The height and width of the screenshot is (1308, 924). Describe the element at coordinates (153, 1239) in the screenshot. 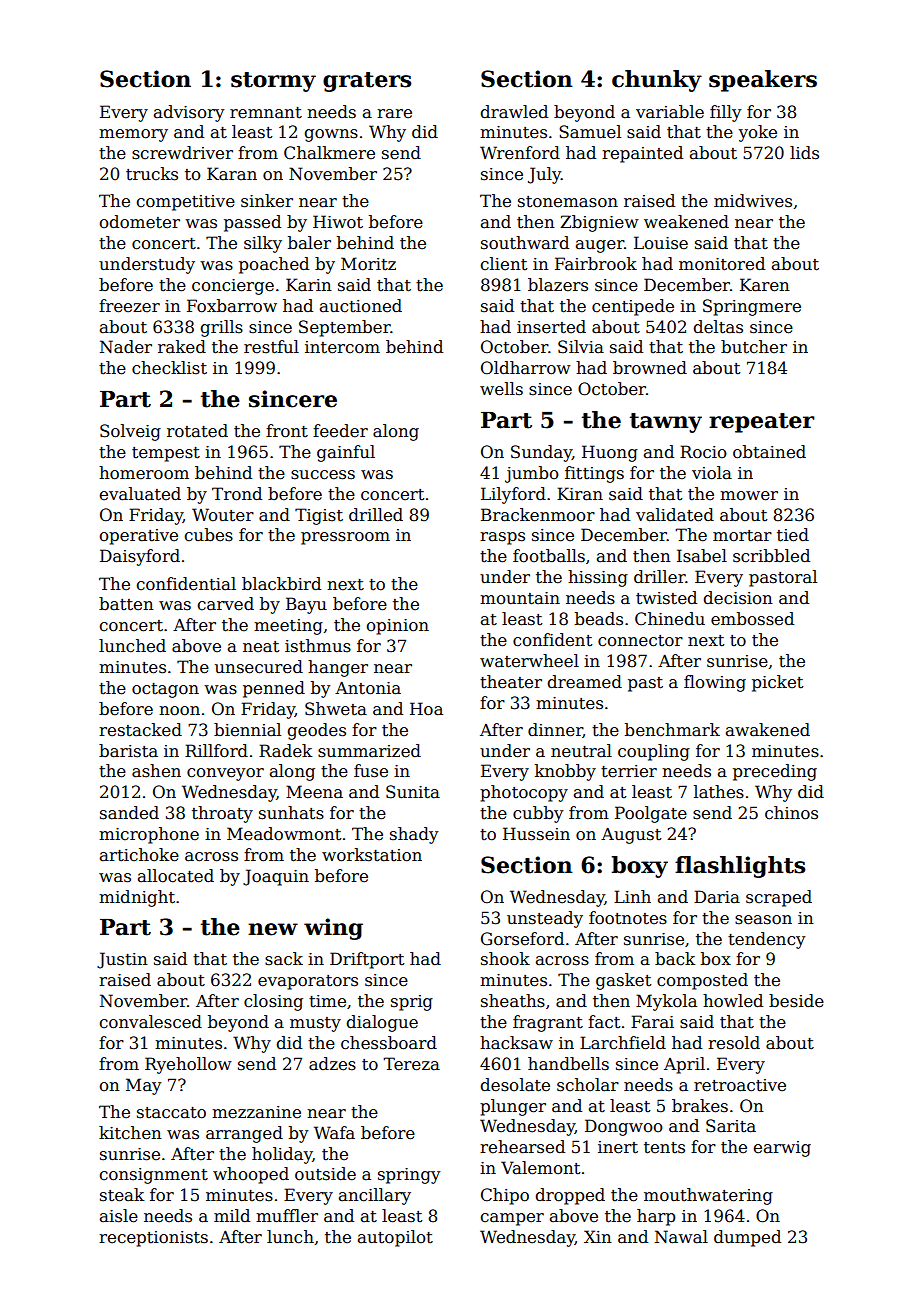

I see `receptionists` at that location.
